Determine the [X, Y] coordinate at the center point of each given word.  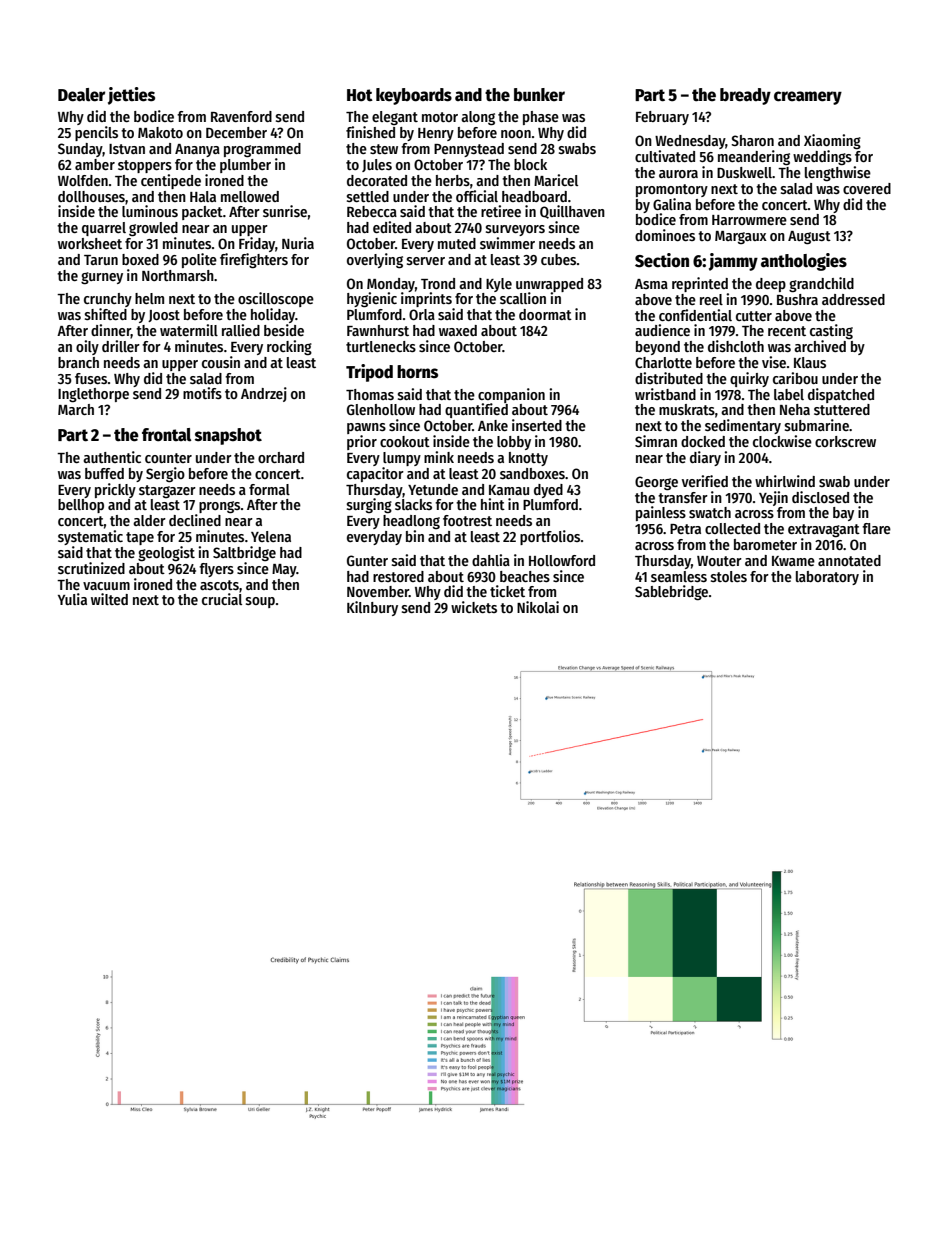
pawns [366, 428]
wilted [109, 599]
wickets [474, 607]
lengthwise [838, 173]
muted [457, 243]
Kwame [793, 561]
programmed [262, 150]
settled [368, 196]
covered [867, 188]
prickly [115, 490]
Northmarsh [178, 275]
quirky [749, 379]
